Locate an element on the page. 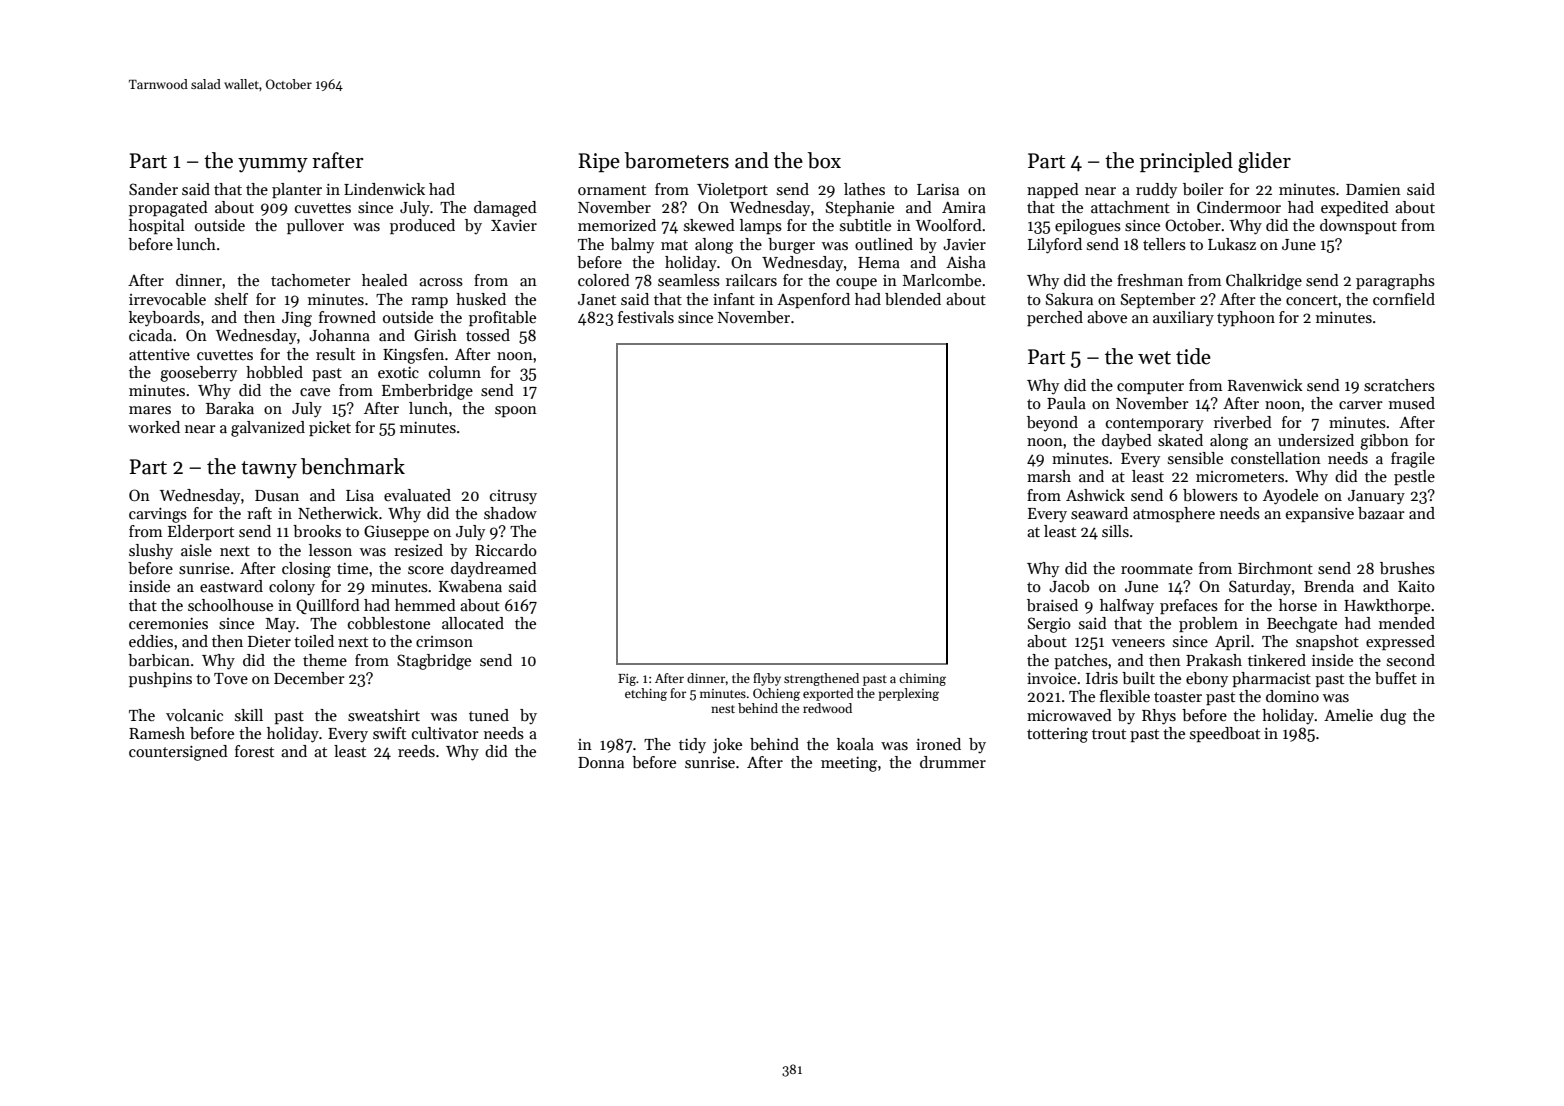  sensible is located at coordinates (1195, 458).
